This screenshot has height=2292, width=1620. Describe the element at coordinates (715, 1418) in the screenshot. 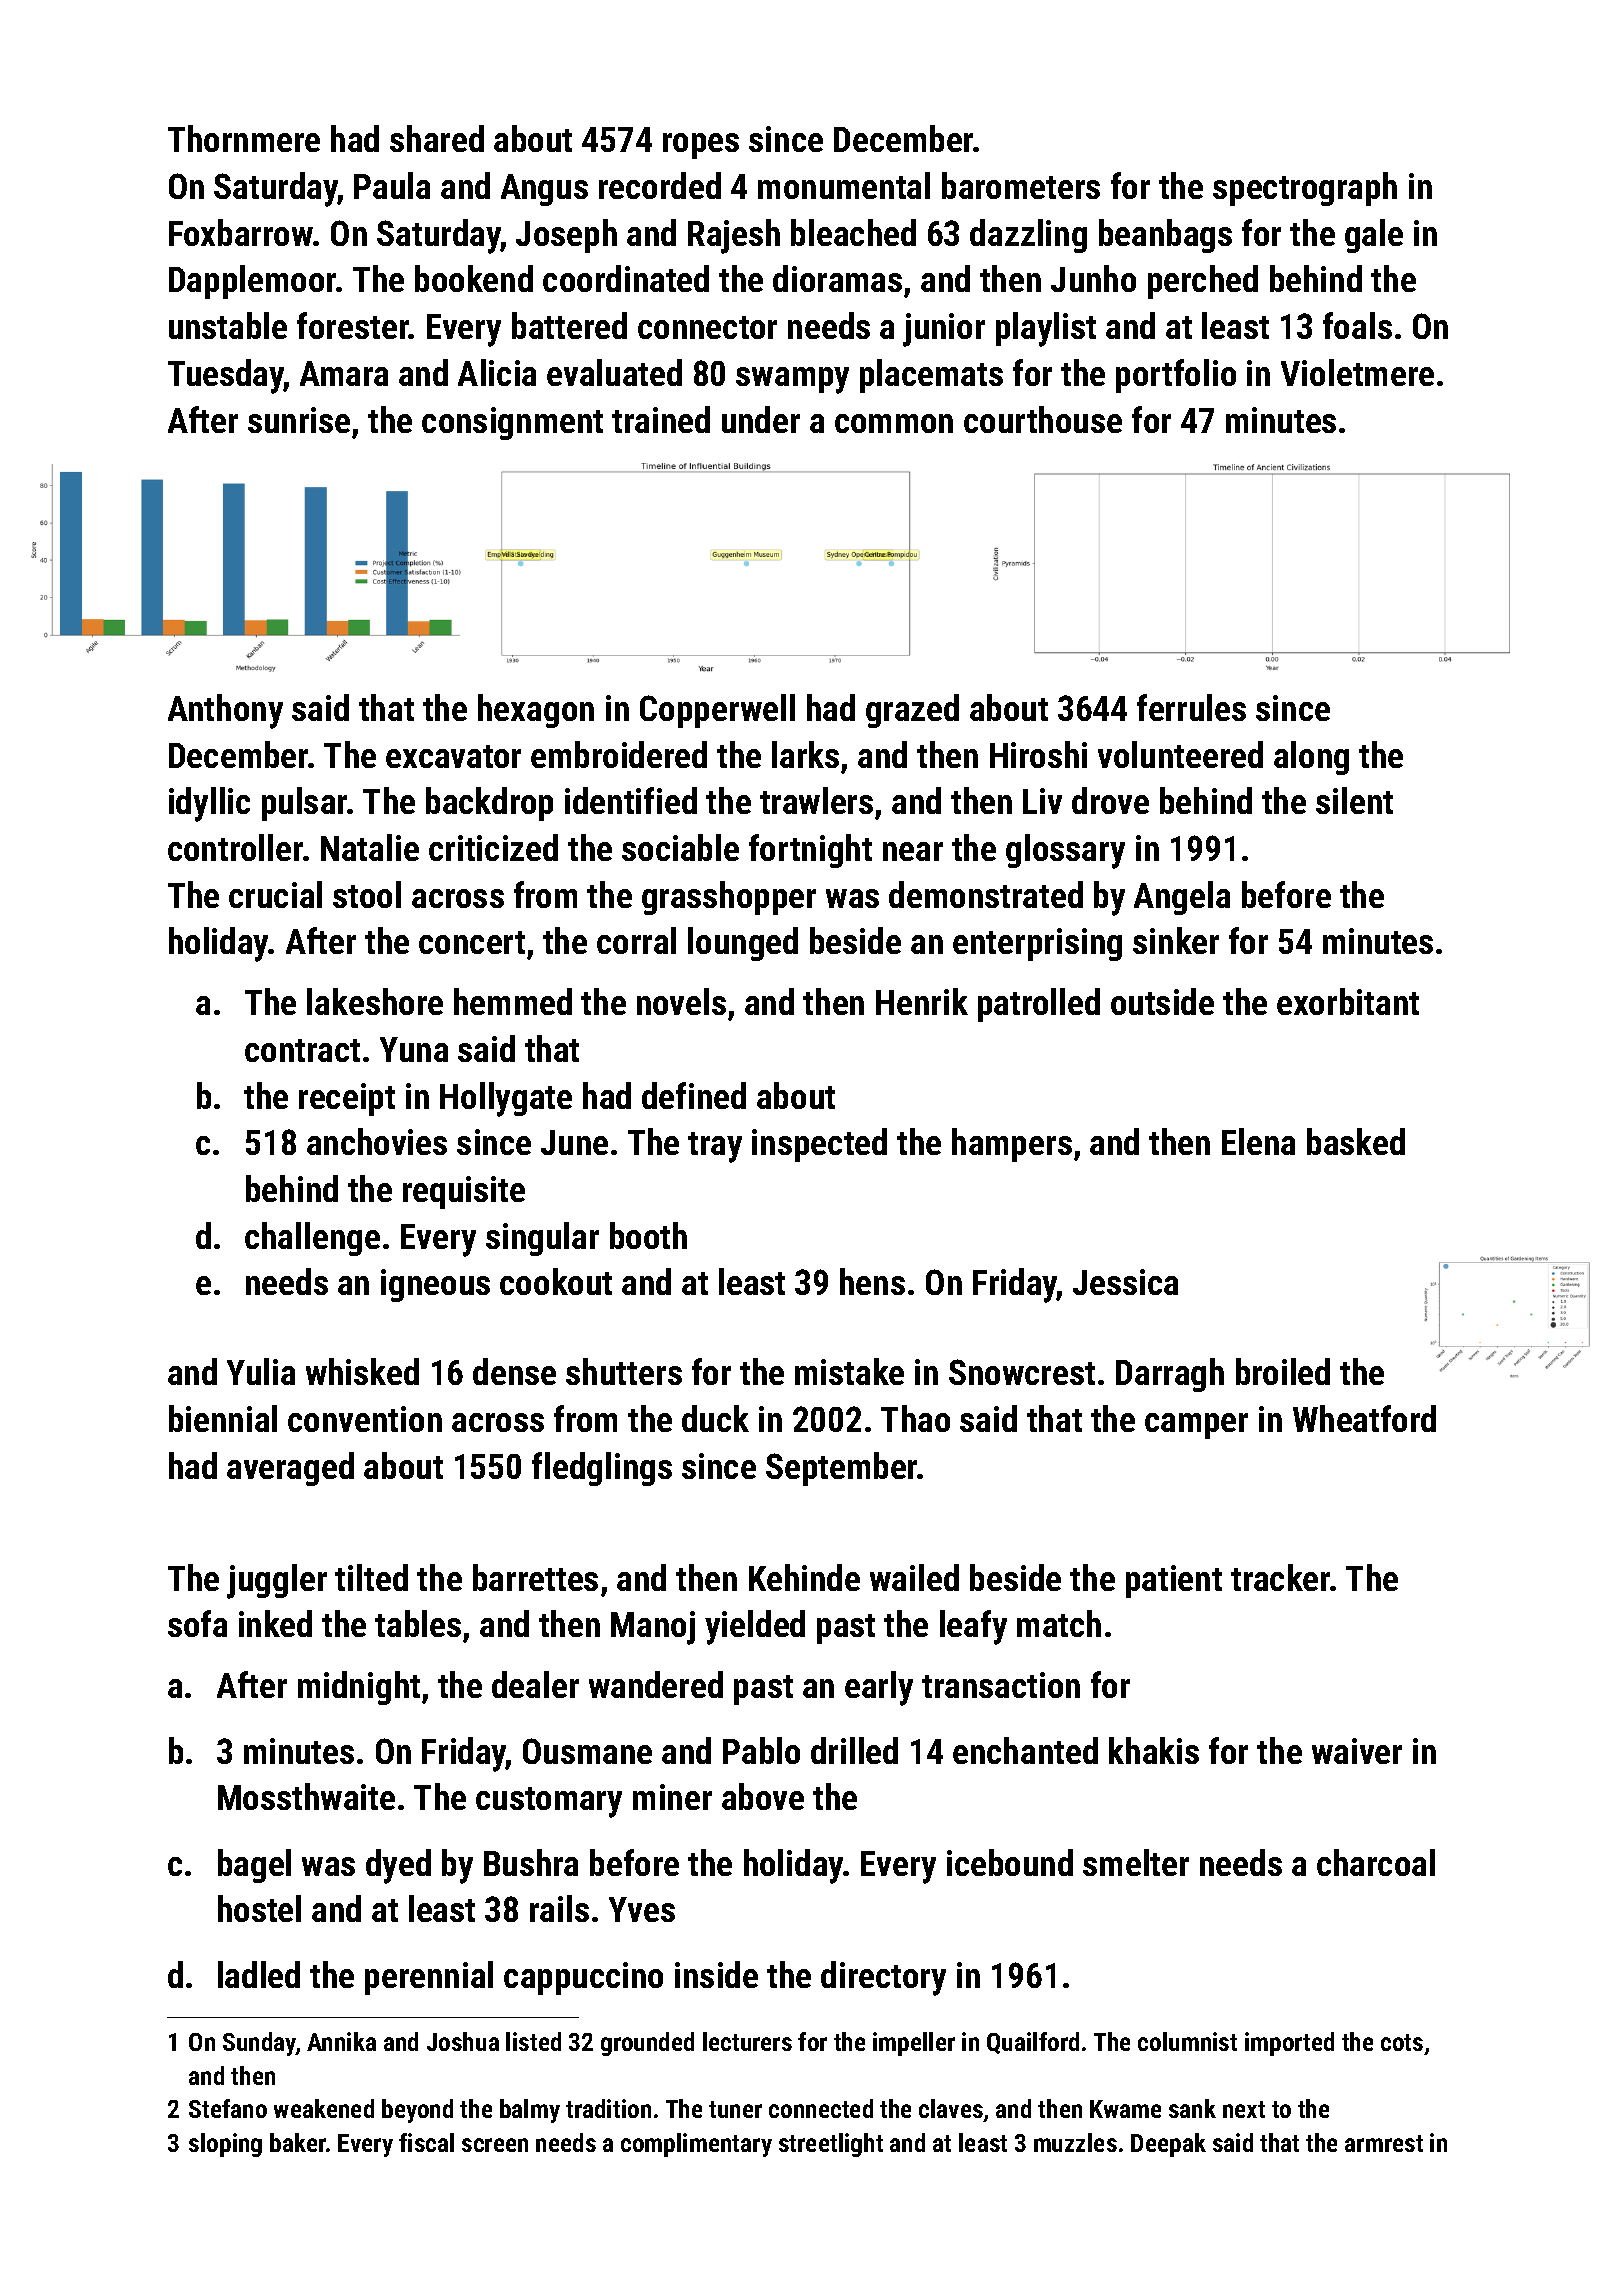

I see `duck` at that location.
